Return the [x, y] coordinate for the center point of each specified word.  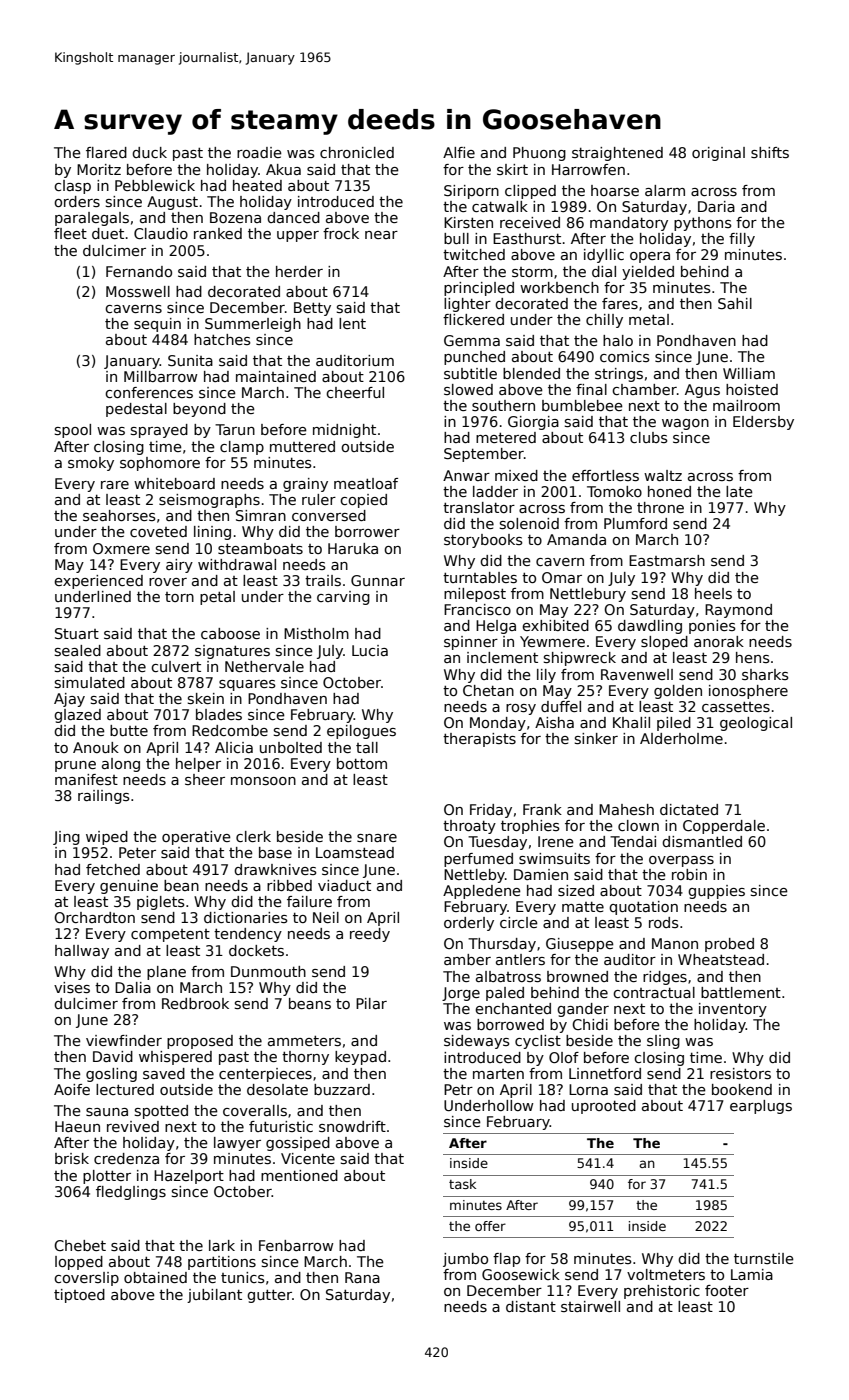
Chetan [488, 690]
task [462, 1184]
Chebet [80, 1245]
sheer [205, 779]
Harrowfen [588, 169]
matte [583, 907]
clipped [530, 192]
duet [108, 233]
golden [678, 692]
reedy [370, 935]
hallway [82, 952]
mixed [516, 475]
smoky [91, 464]
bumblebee [582, 405]
